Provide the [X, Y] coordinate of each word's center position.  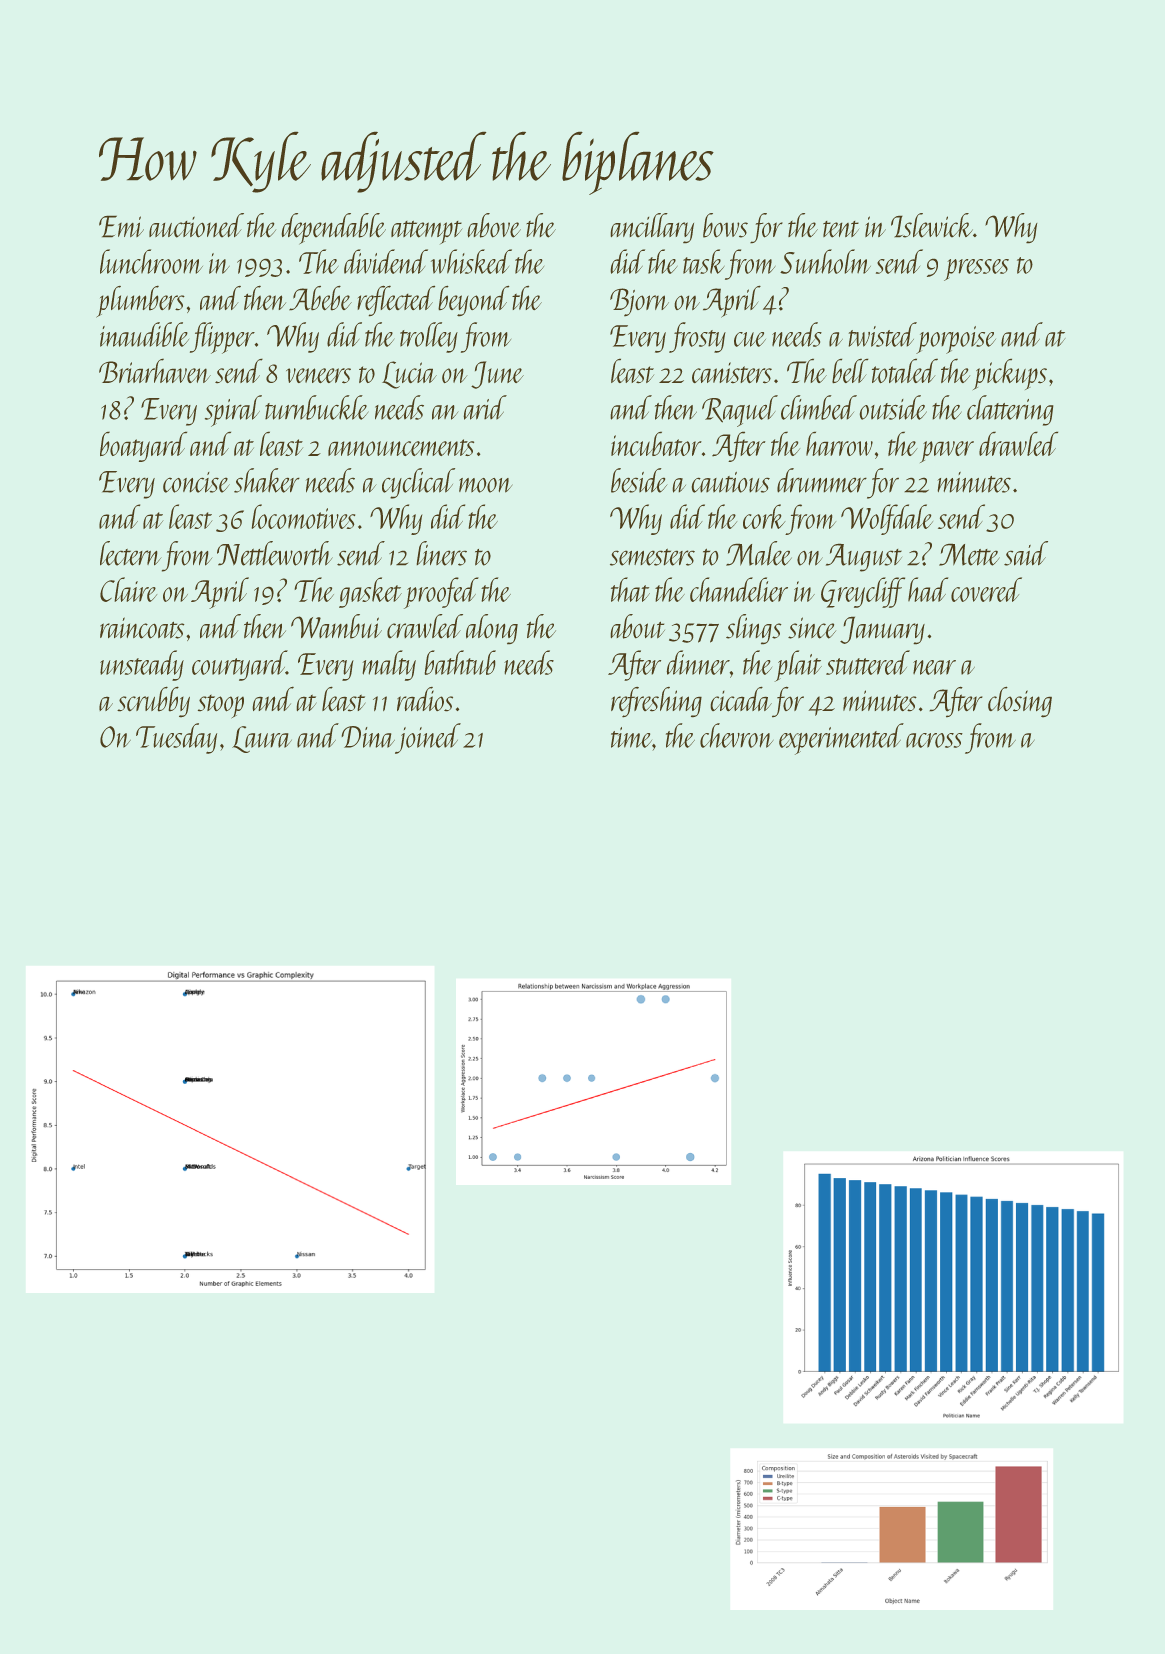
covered [986, 589]
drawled [1018, 444]
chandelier [739, 589]
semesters [652, 557]
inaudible [144, 334]
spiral [233, 411]
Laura [262, 739]
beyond [473, 301]
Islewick [932, 225]
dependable [334, 228]
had [928, 589]
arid [485, 407]
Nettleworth [275, 553]
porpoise [956, 340]
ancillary [652, 228]
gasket [370, 592]
